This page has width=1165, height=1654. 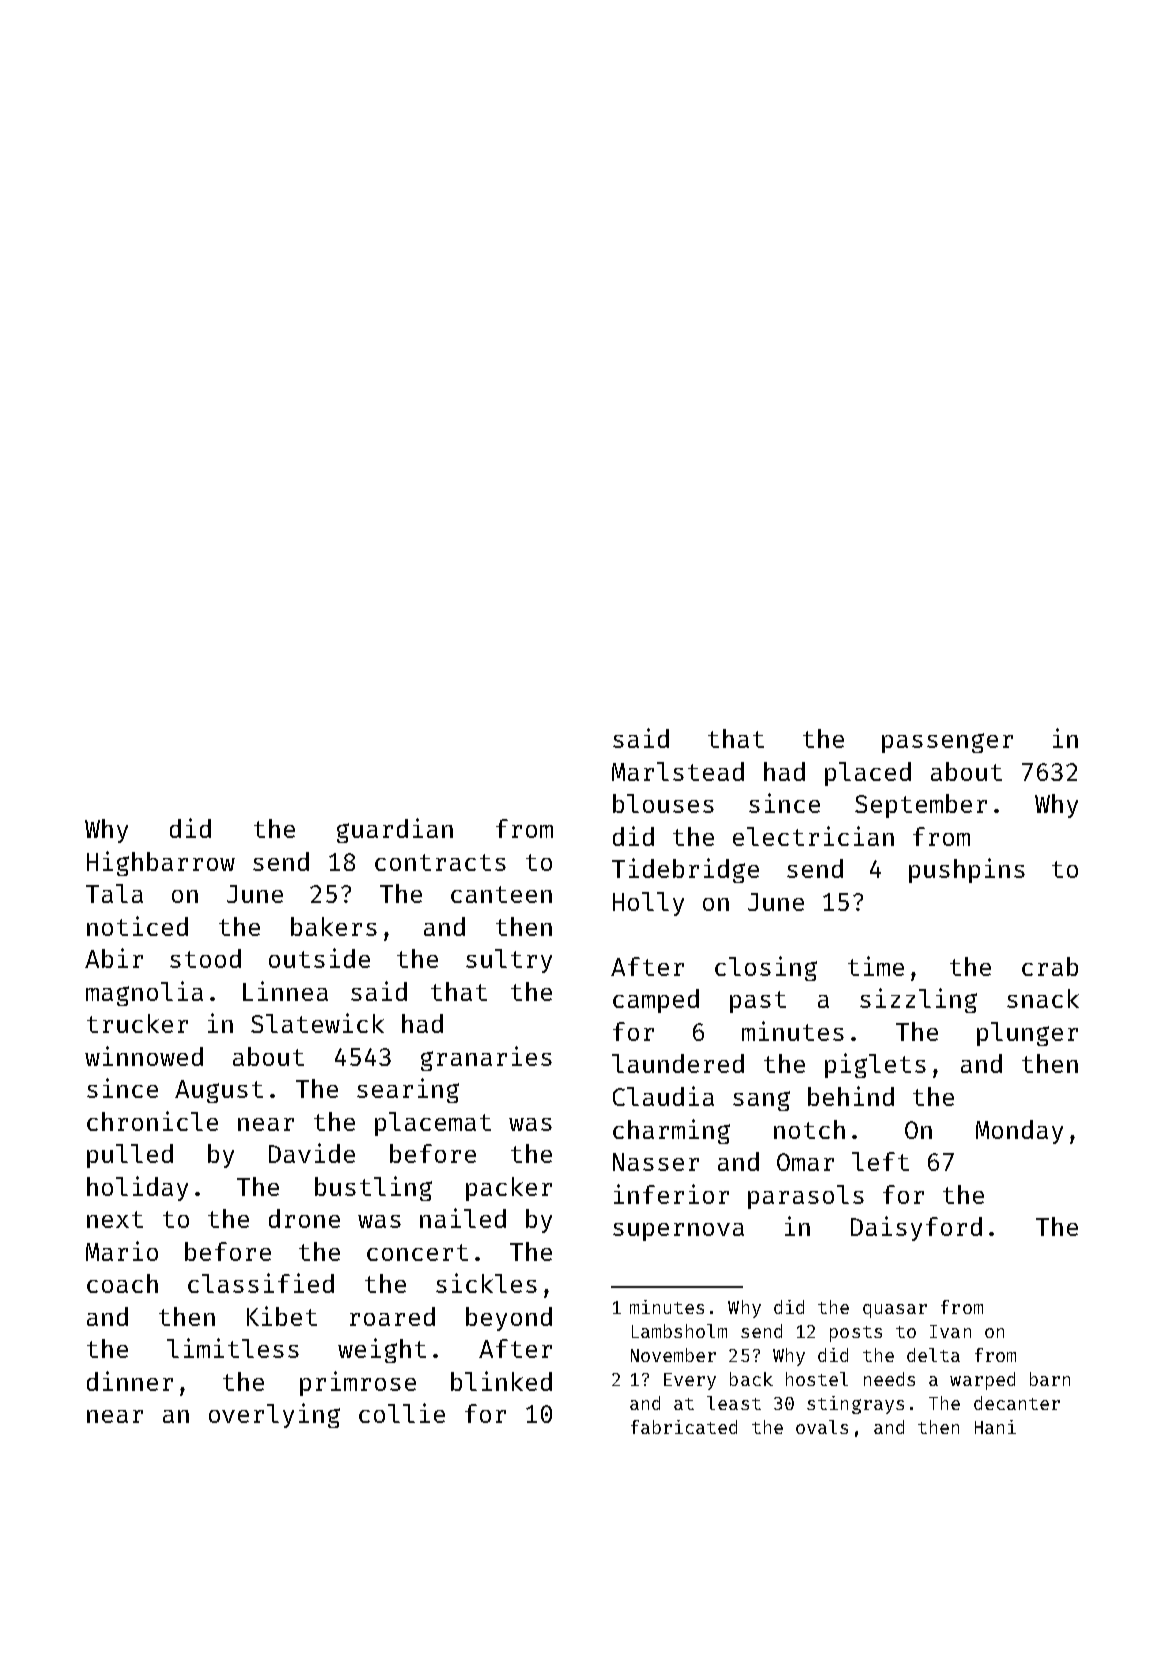 What do you see at coordinates (813, 836) in the page?
I see `electrician` at bounding box center [813, 836].
